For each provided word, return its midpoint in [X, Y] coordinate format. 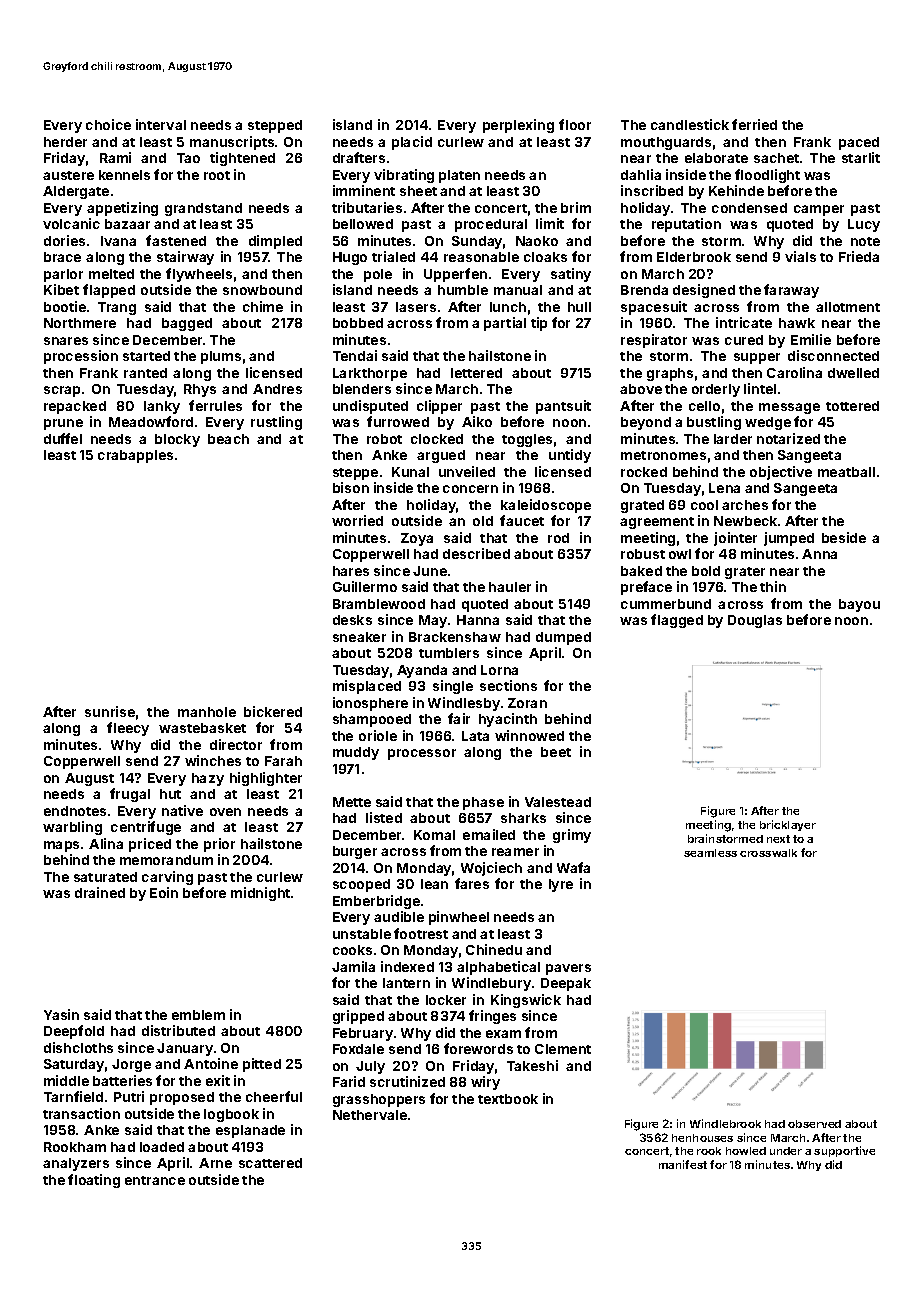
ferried [754, 124]
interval [161, 124]
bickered [273, 711]
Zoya [417, 539]
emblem [198, 1015]
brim [576, 207]
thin [773, 586]
